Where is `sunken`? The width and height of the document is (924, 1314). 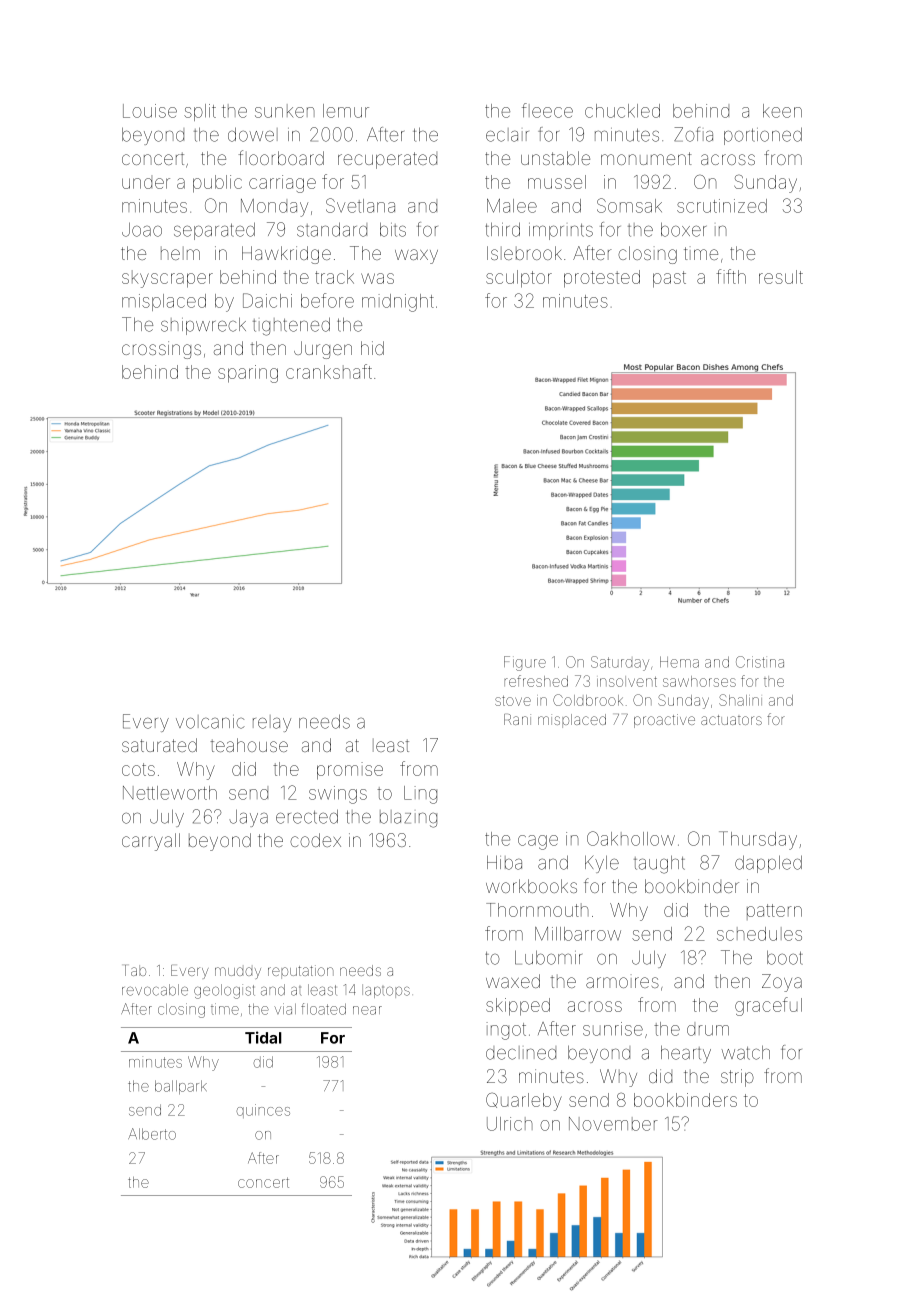 sunken is located at coordinates (285, 111).
